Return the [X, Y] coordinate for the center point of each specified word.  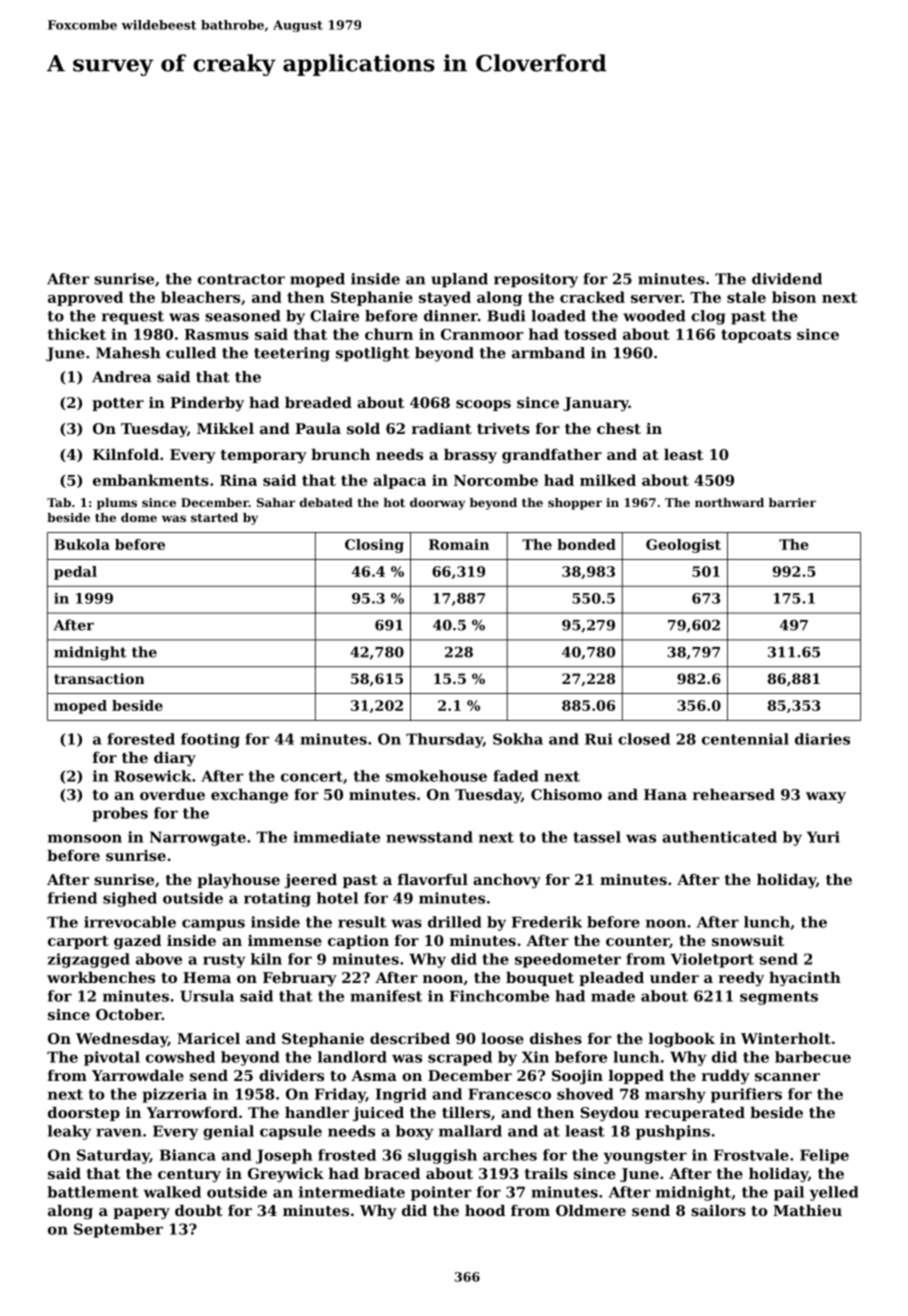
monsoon [85, 838]
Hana [665, 794]
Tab [59, 502]
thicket [76, 334]
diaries [822, 739]
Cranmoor [482, 334]
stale [746, 297]
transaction [99, 678]
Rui [599, 739]
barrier [792, 502]
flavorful [433, 879]
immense [285, 940]
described [410, 1038]
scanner [787, 1077]
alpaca [399, 481]
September [118, 1230]
